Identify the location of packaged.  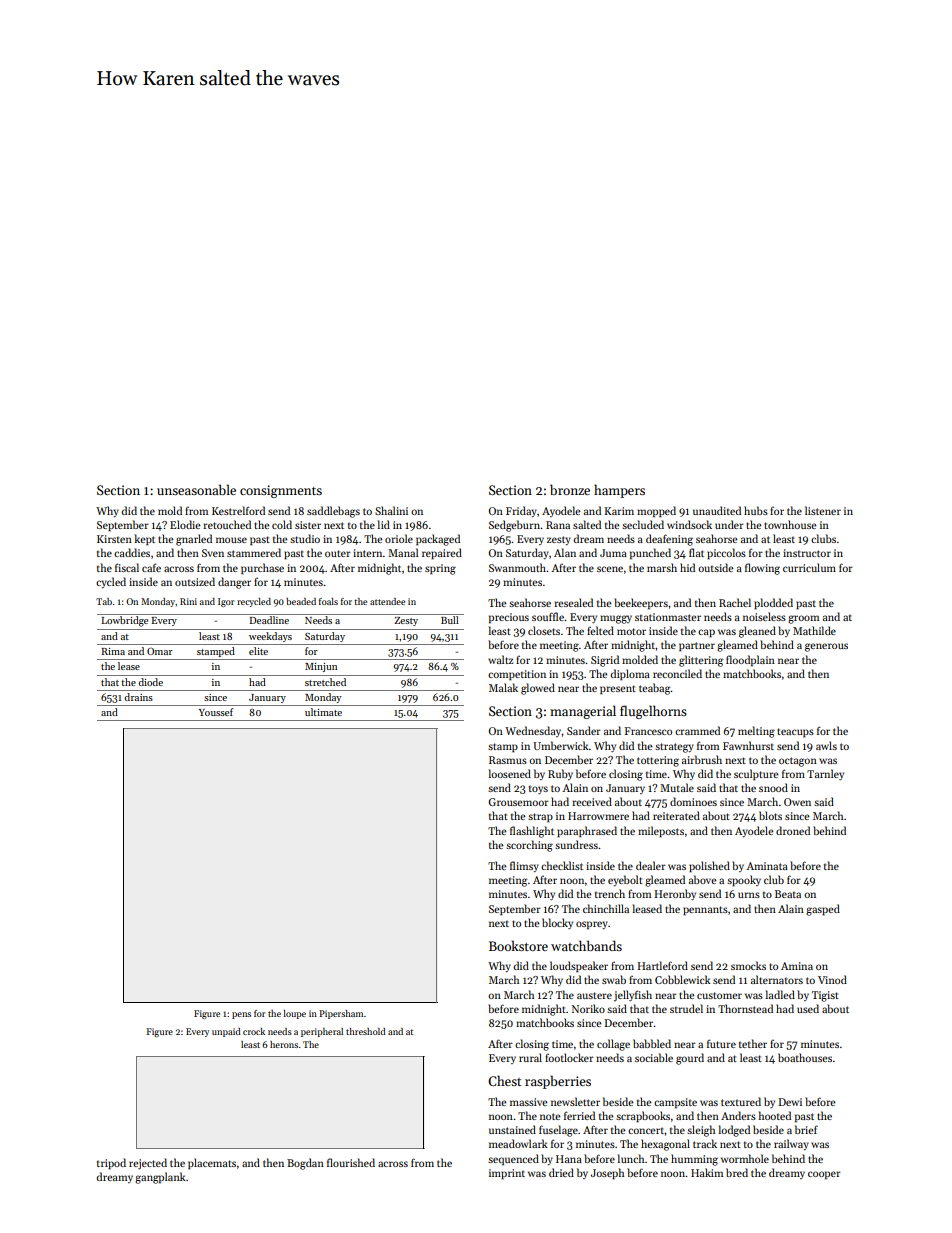
(438, 540).
